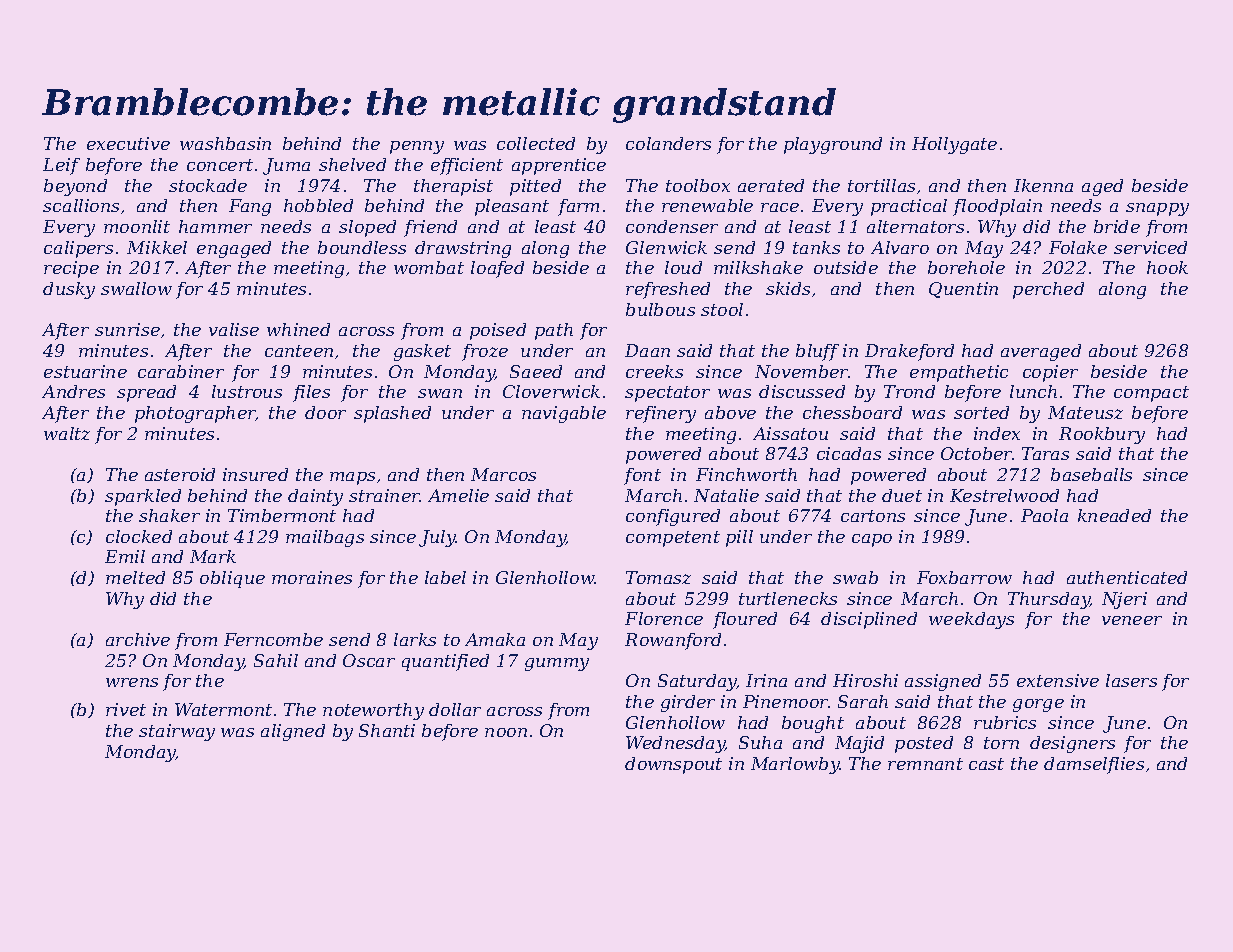 The image size is (1233, 952). Describe the element at coordinates (1033, 391) in the image. I see `lunch` at that location.
